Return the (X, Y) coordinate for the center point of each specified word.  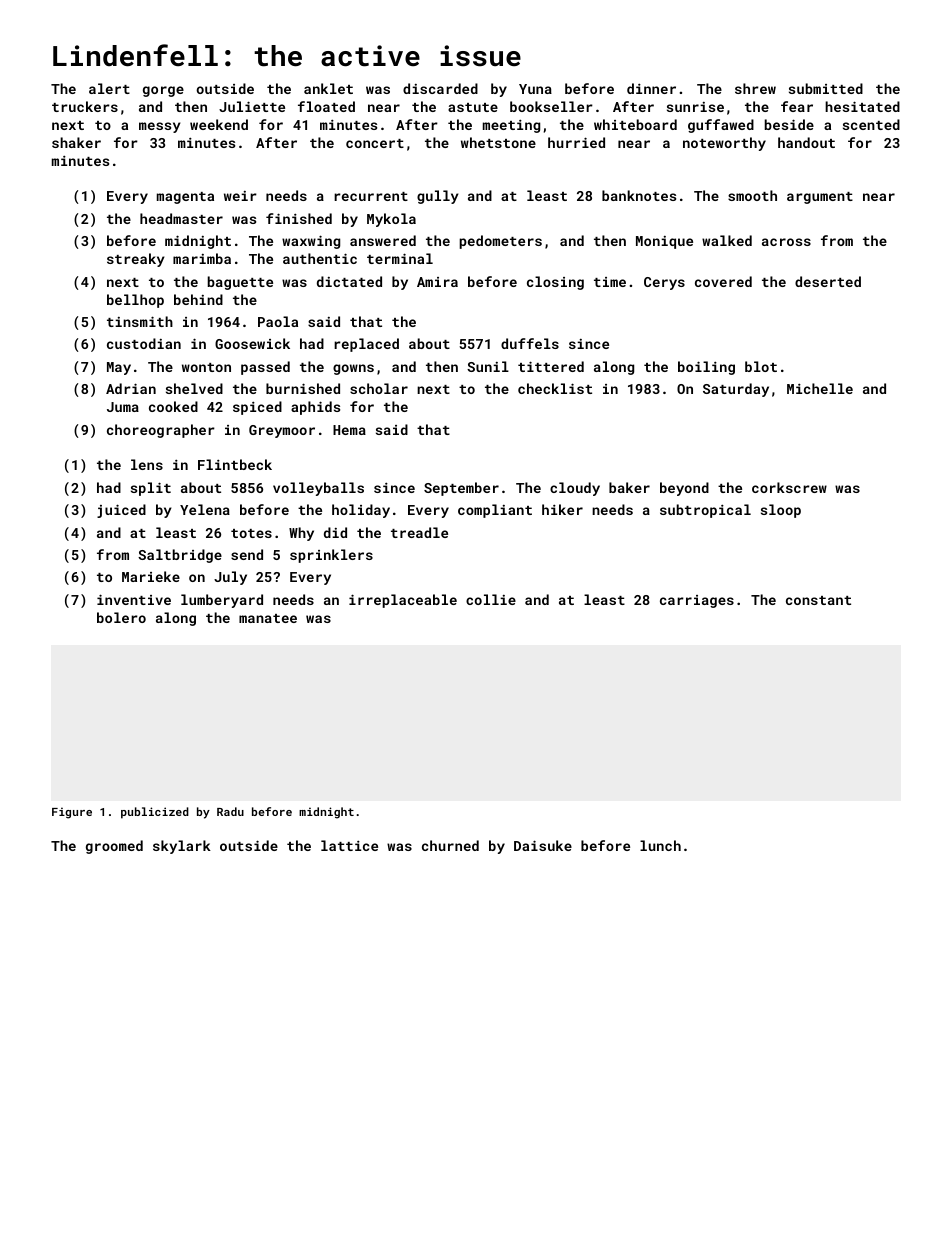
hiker (562, 509)
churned (450, 845)
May (119, 368)
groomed (114, 847)
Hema (349, 430)
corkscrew (789, 487)
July (230, 578)
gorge (163, 91)
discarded (440, 88)
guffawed (721, 126)
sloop (781, 511)
